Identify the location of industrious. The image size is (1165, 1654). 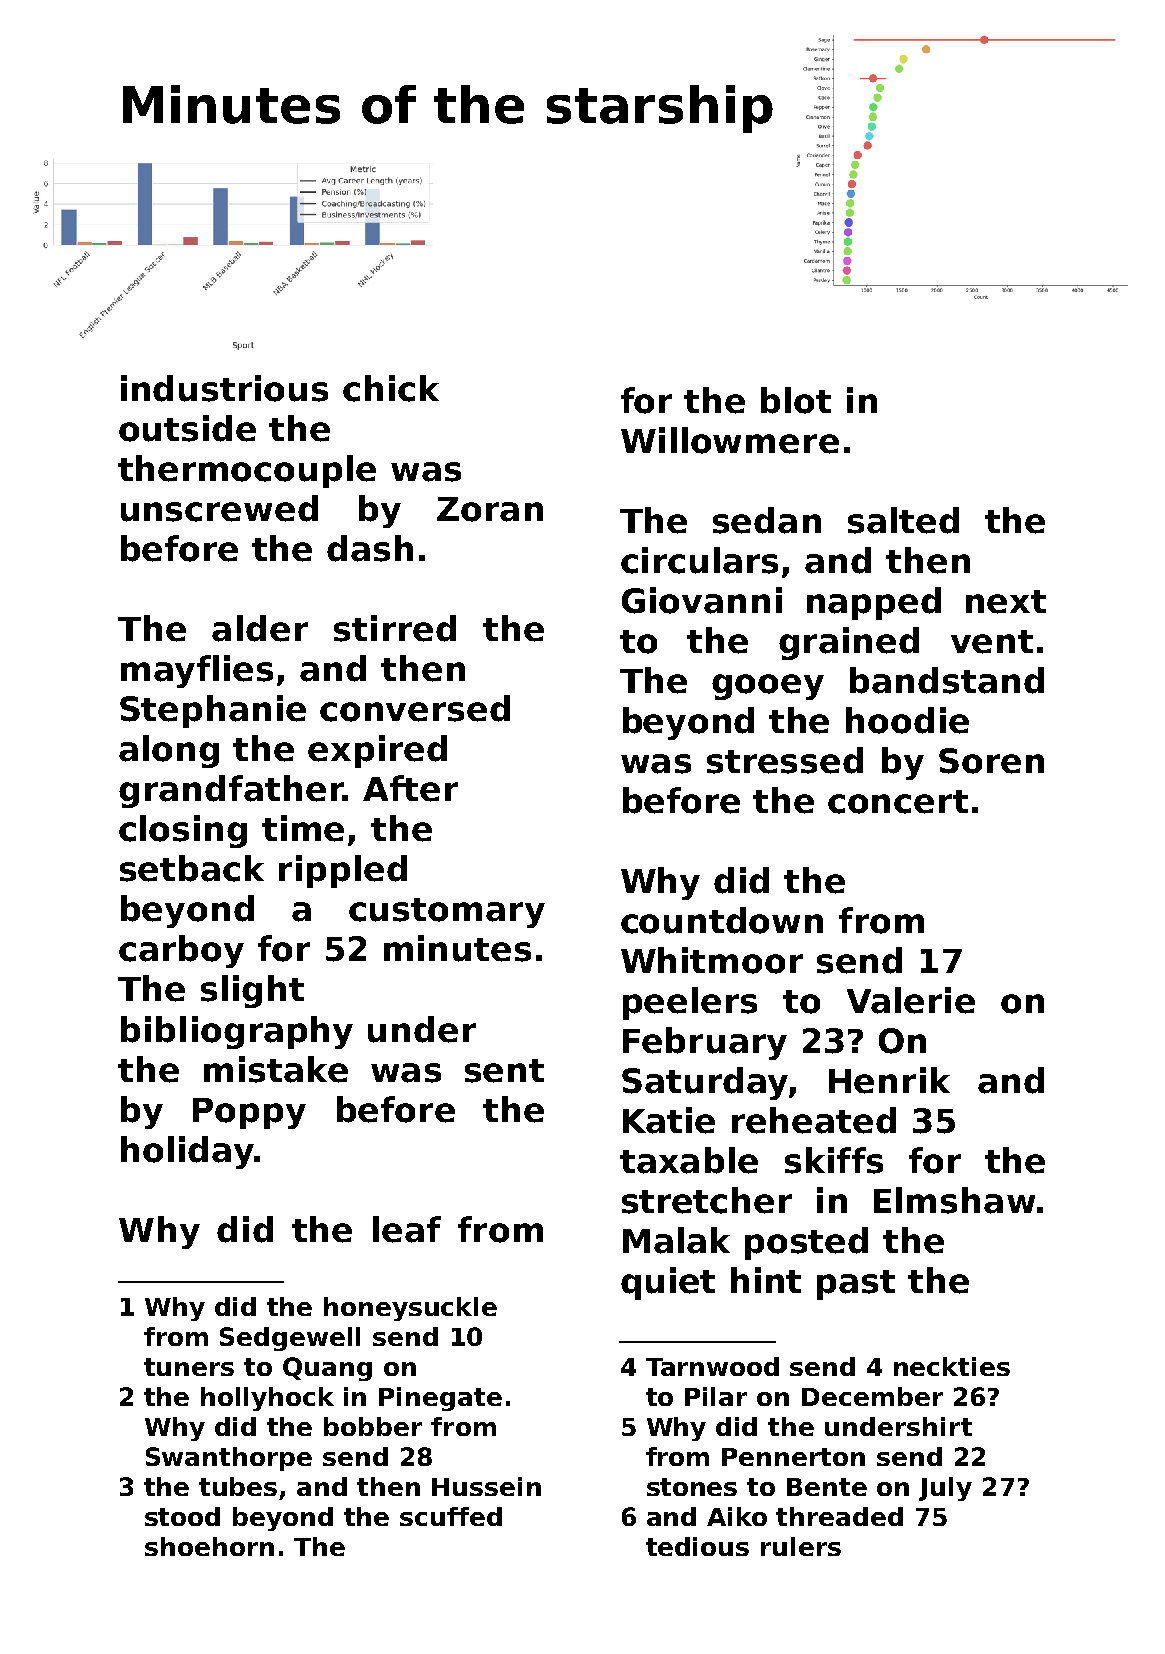
(224, 388).
